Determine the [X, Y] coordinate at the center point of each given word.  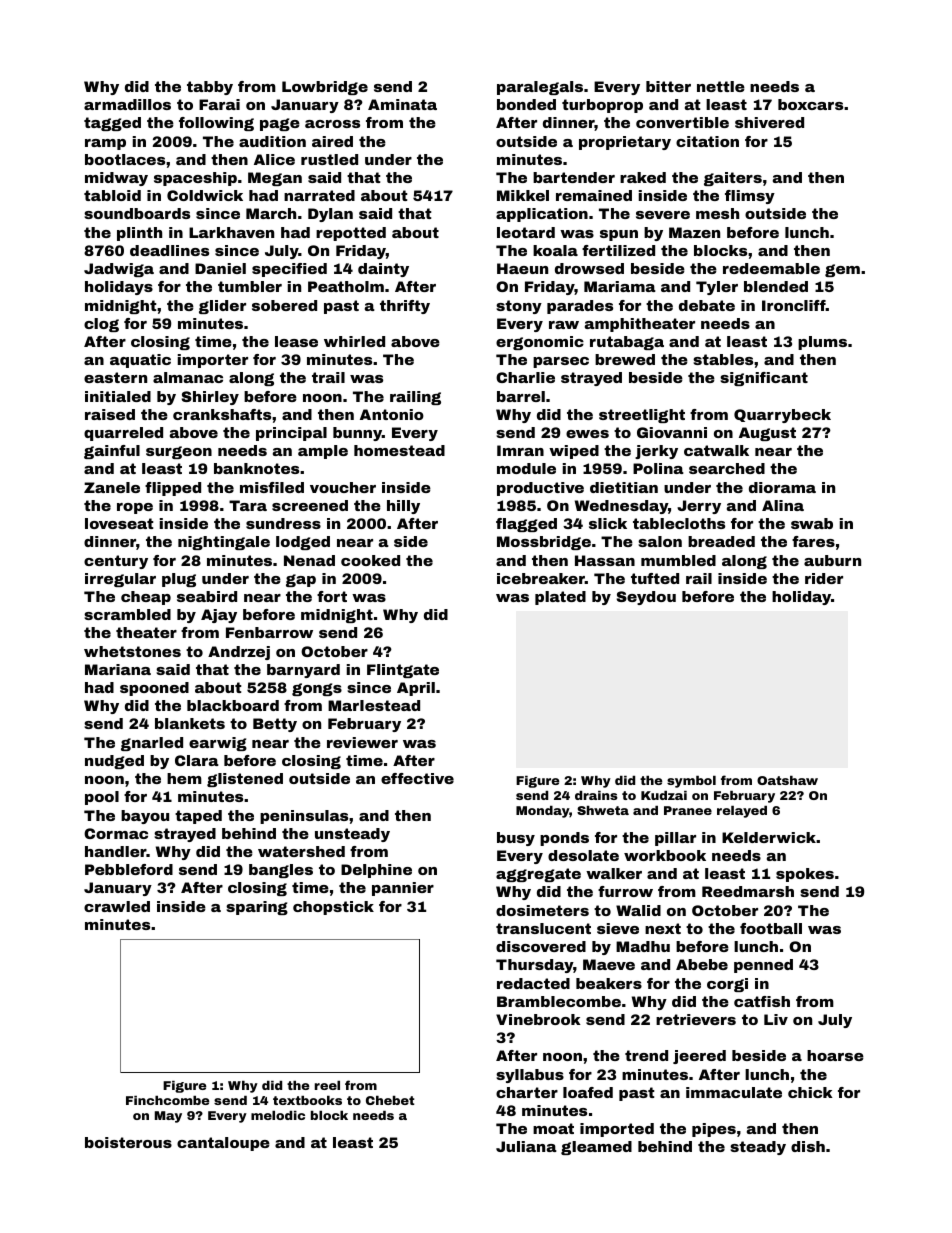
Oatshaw [787, 780]
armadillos [127, 104]
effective [417, 778]
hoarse [835, 1055]
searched [727, 468]
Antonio [392, 414]
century [116, 562]
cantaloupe [223, 1144]
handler [116, 851]
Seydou [646, 598]
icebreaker [541, 578]
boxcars [810, 104]
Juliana [526, 1146]
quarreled [123, 434]
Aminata [402, 104]
